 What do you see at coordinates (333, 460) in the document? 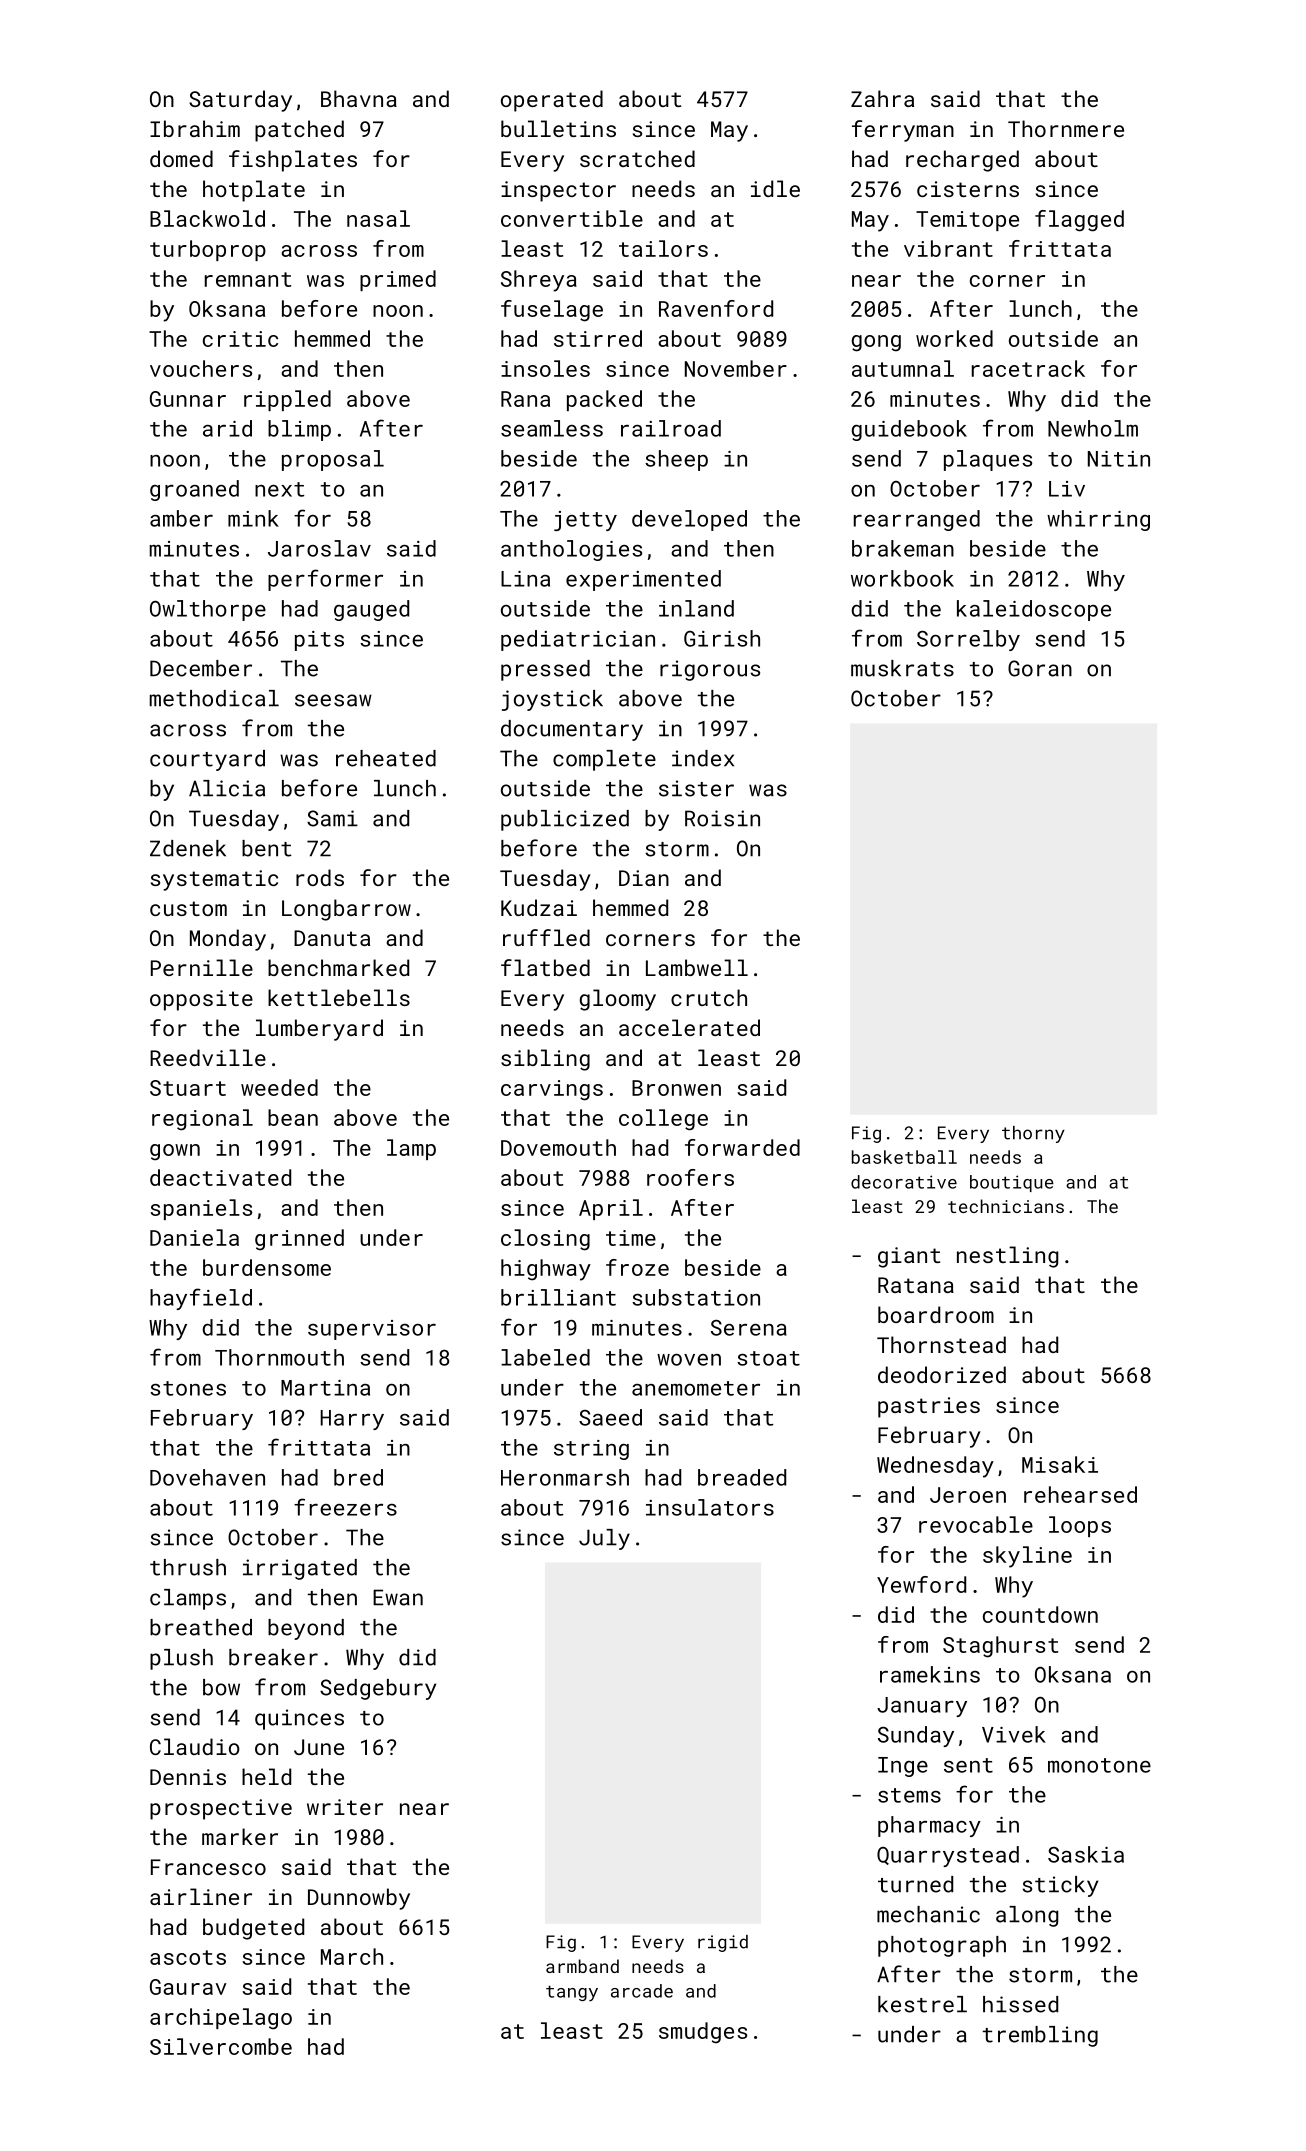
I see `proposal` at bounding box center [333, 460].
